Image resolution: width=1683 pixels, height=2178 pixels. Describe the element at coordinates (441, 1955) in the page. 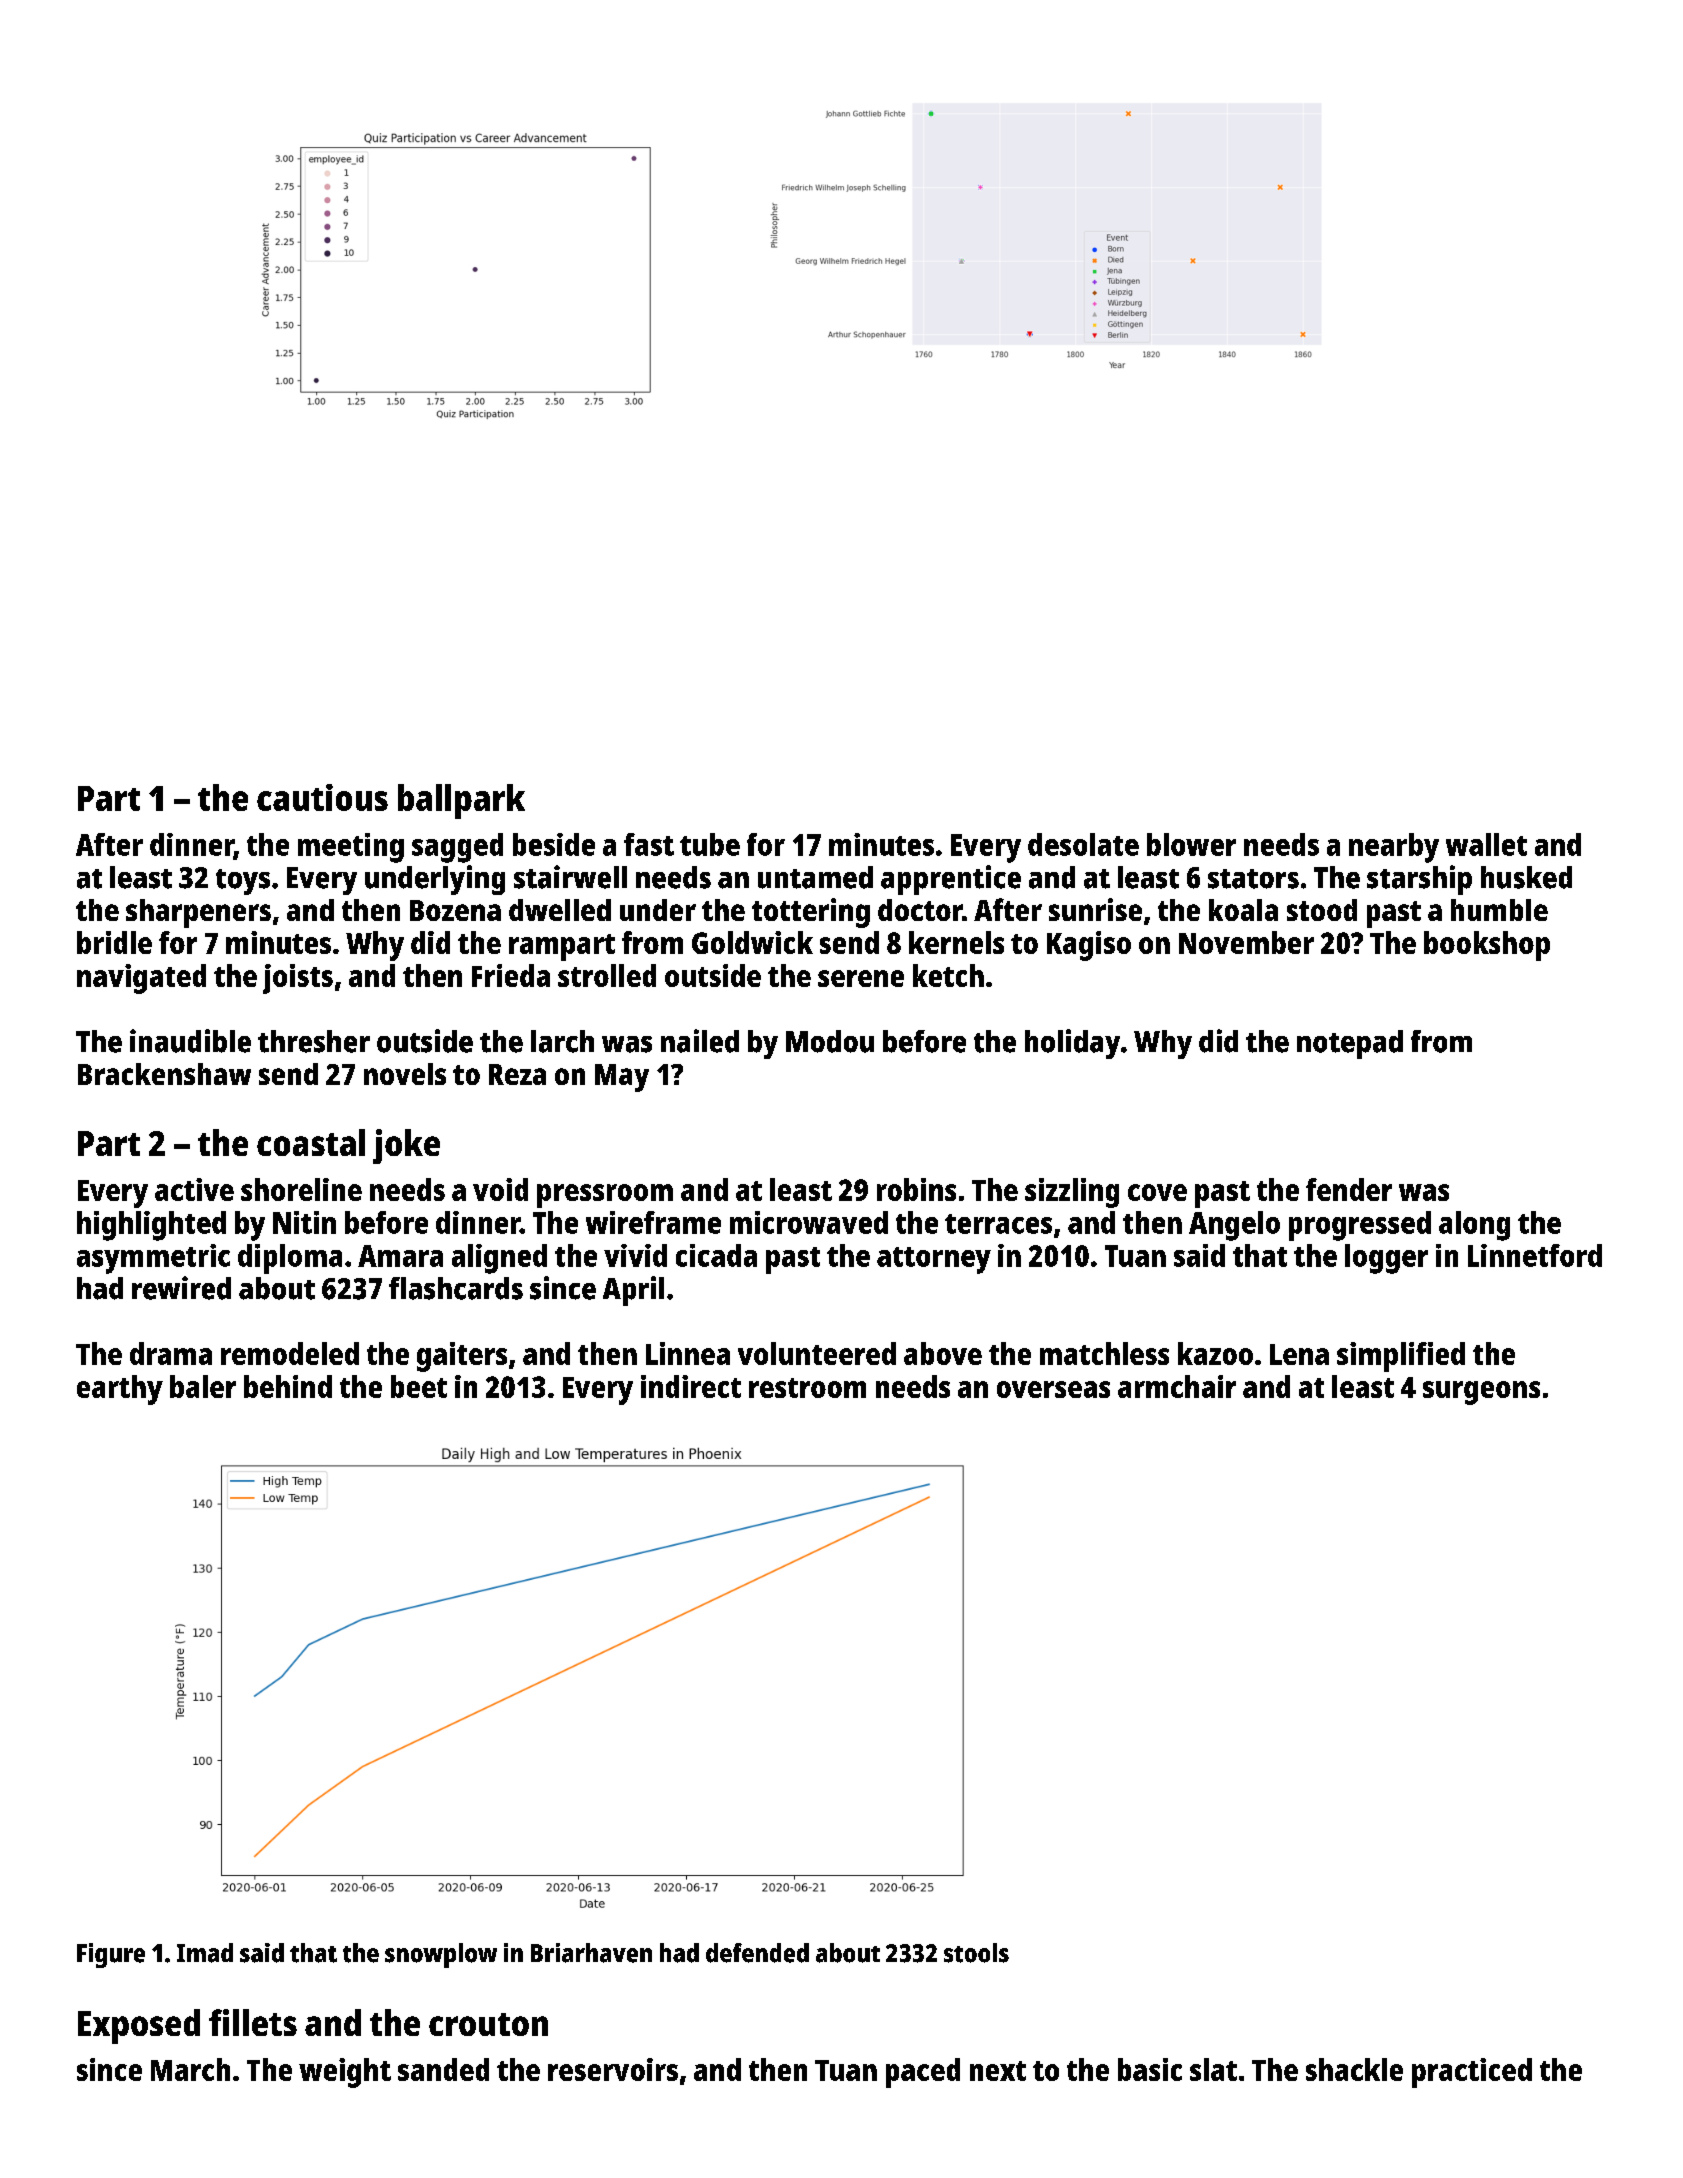

I see `snowplow` at that location.
